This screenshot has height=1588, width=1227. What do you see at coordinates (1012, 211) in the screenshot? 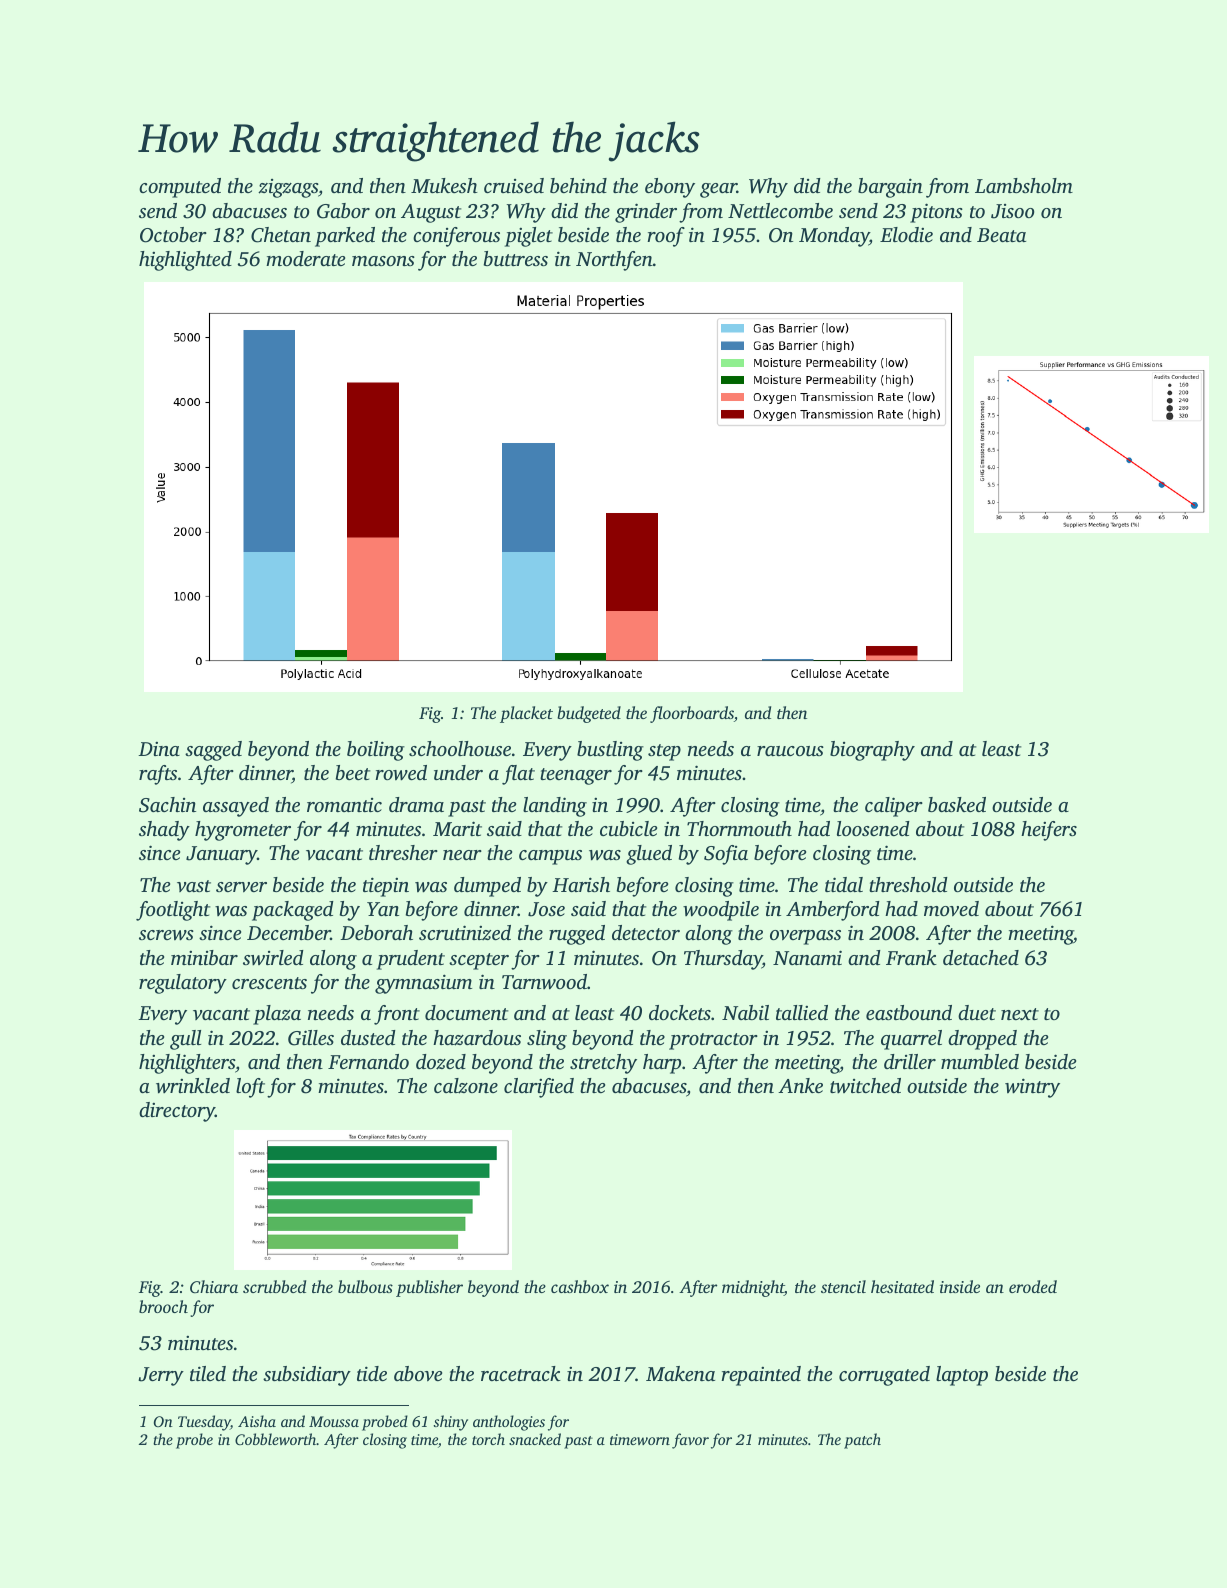
I see `Jisoo` at bounding box center [1012, 211].
